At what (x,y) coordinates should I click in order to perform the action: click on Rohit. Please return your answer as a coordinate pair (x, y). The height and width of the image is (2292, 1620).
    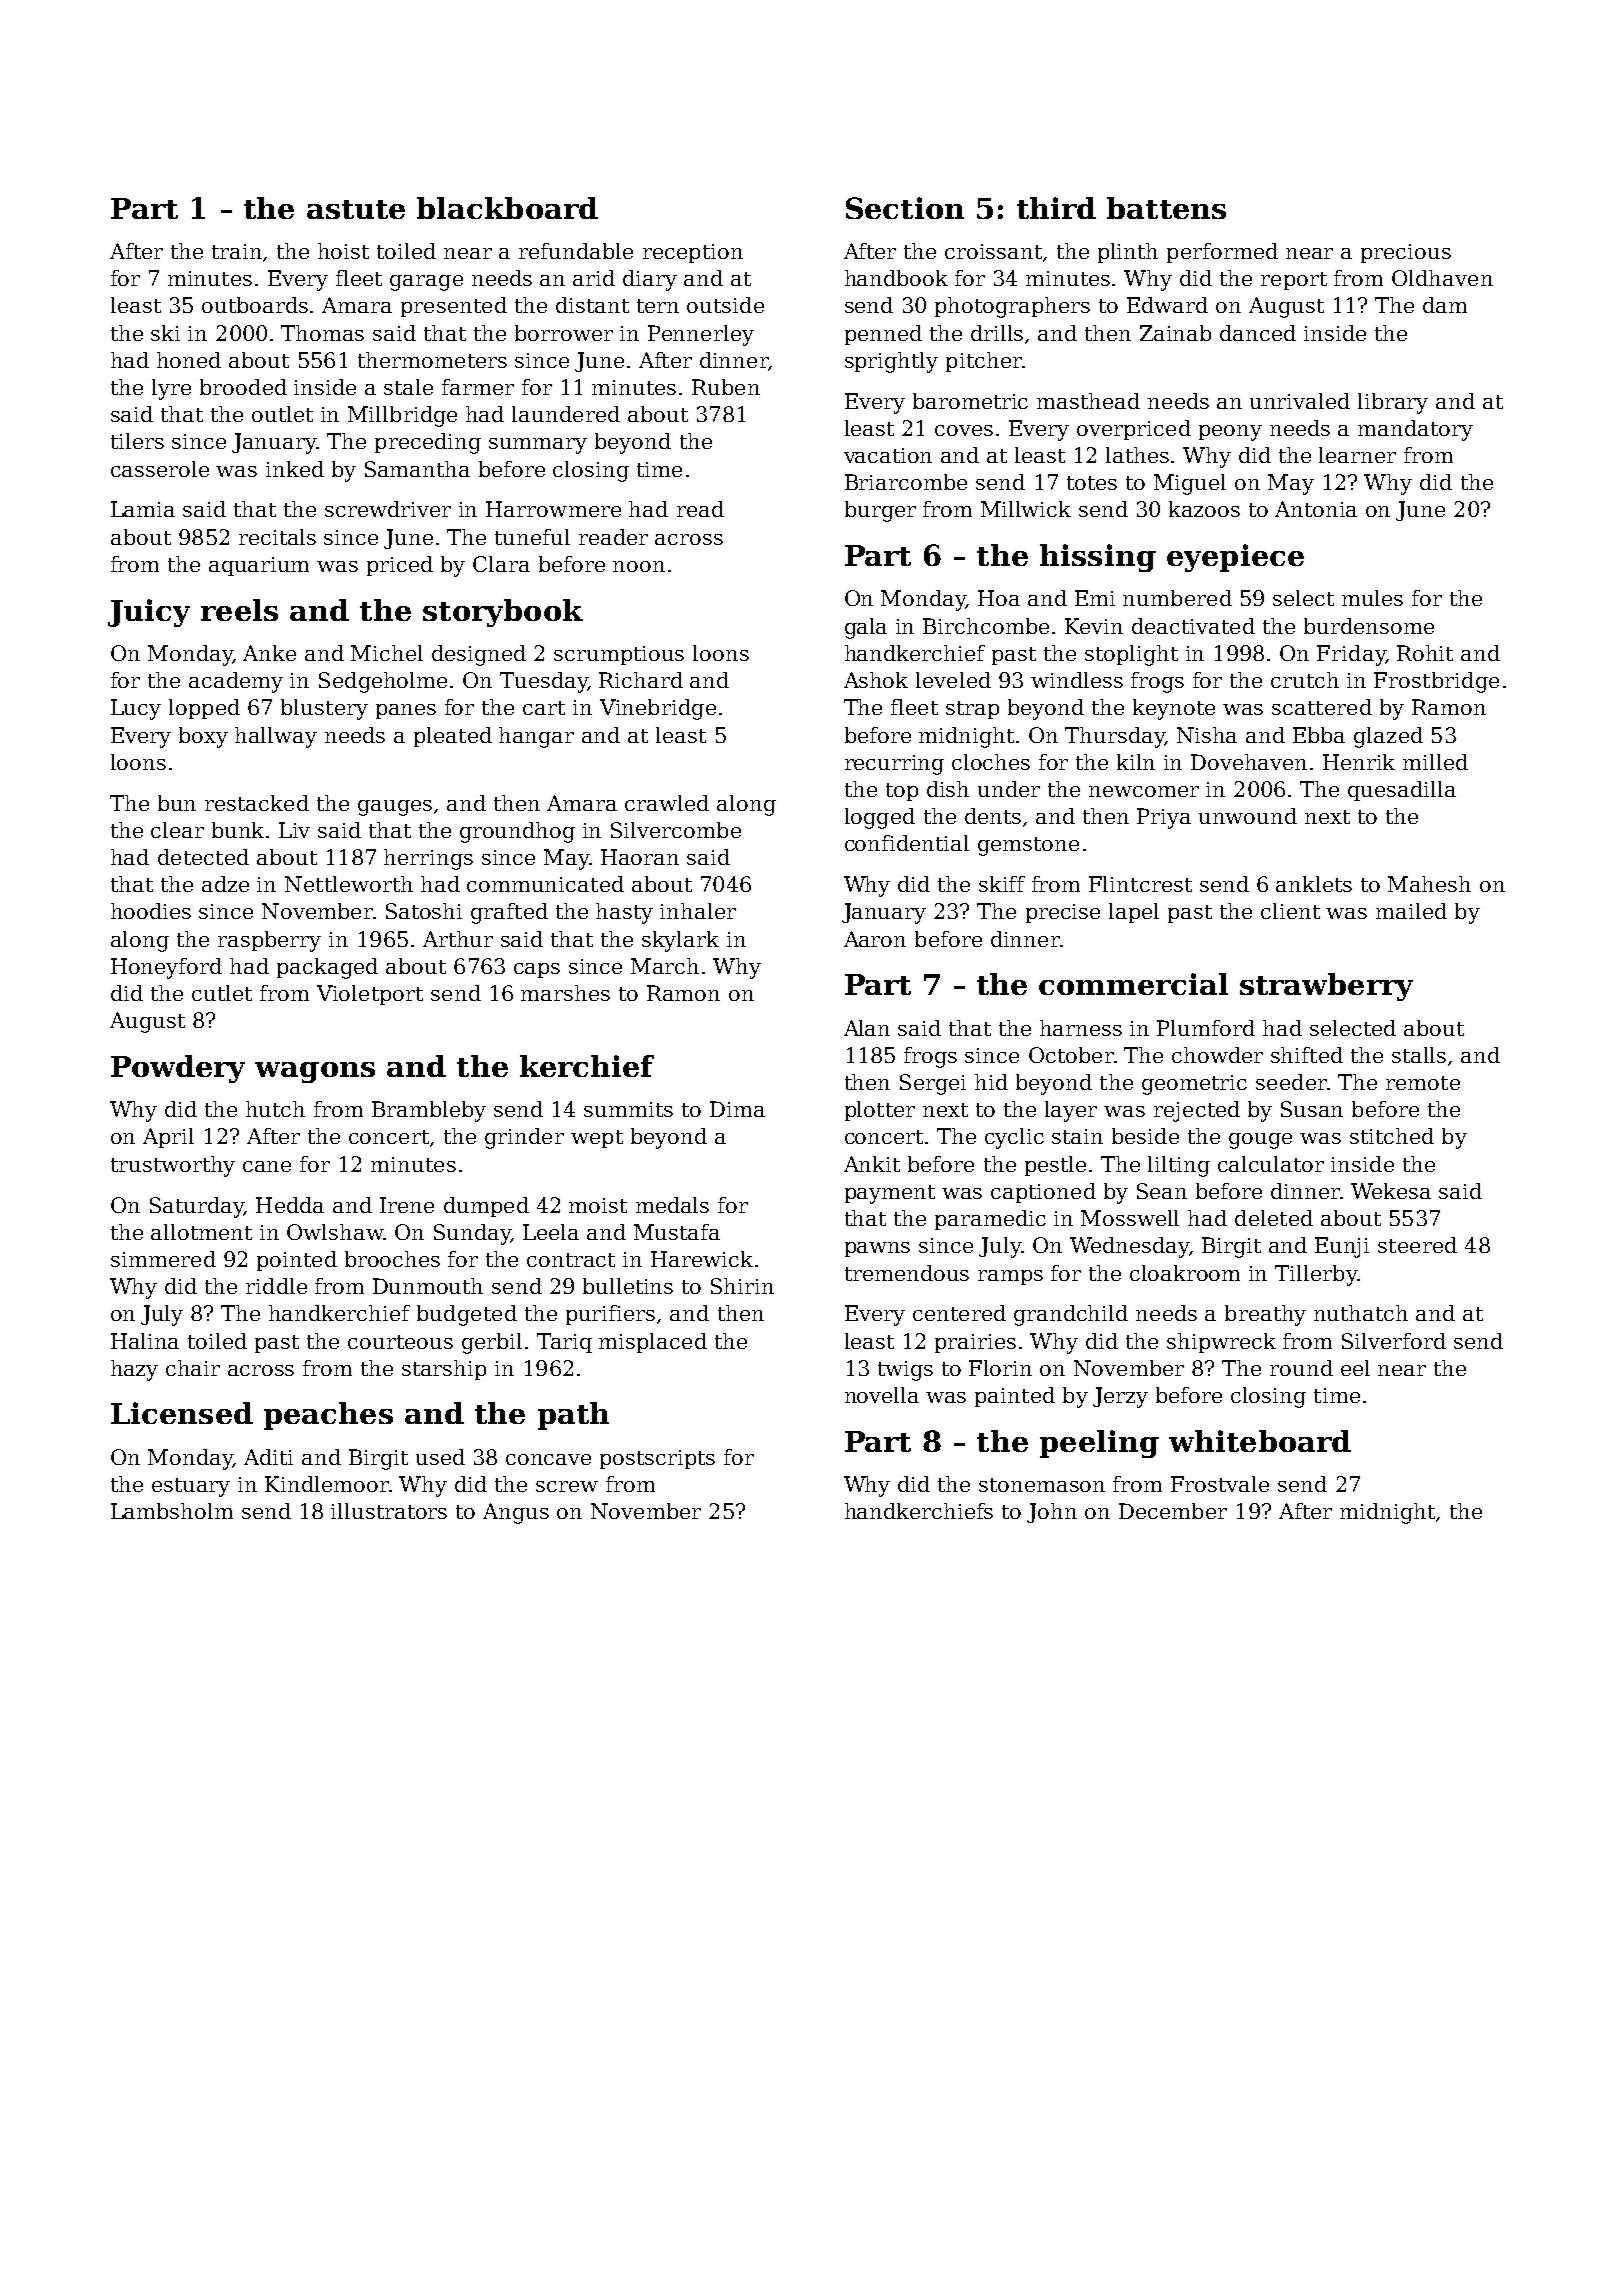
    Looking at the image, I should click on (1425, 653).
